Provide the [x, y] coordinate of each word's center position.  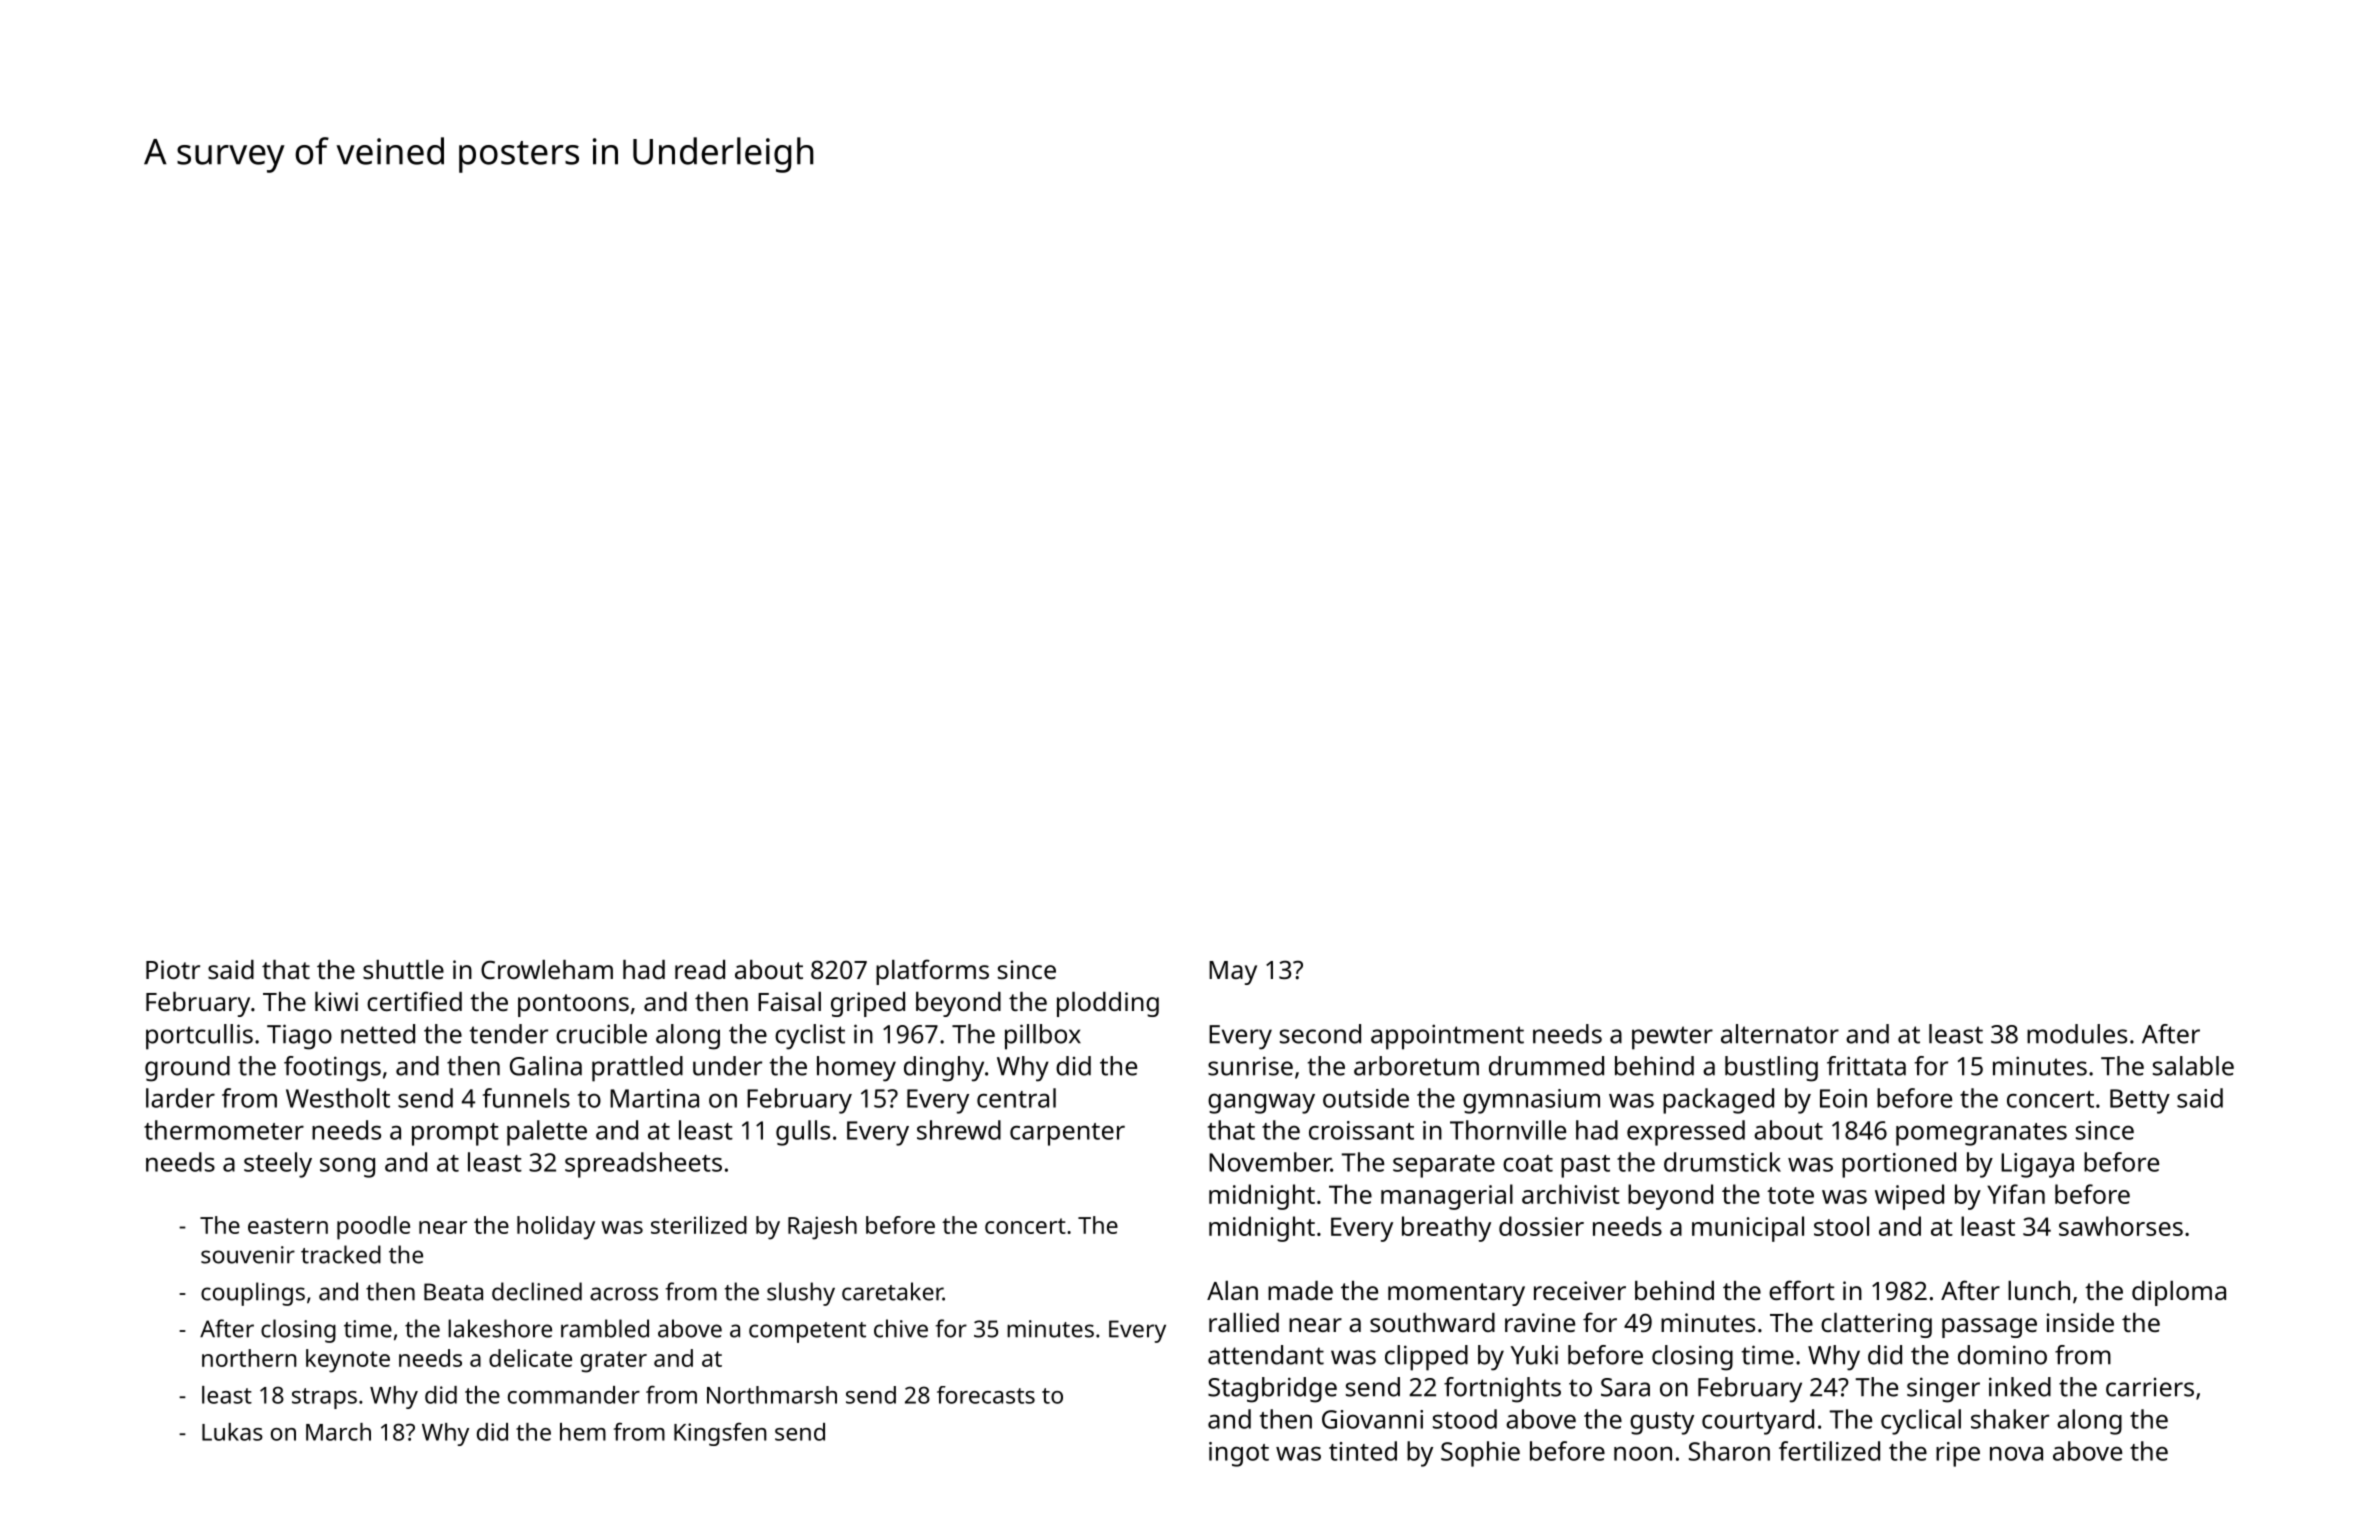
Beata [453, 1292]
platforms [932, 972]
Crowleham [547, 969]
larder [180, 1098]
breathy [1446, 1229]
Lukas [232, 1432]
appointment [1447, 1037]
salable [2193, 1066]
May [1233, 973]
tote [1790, 1195]
